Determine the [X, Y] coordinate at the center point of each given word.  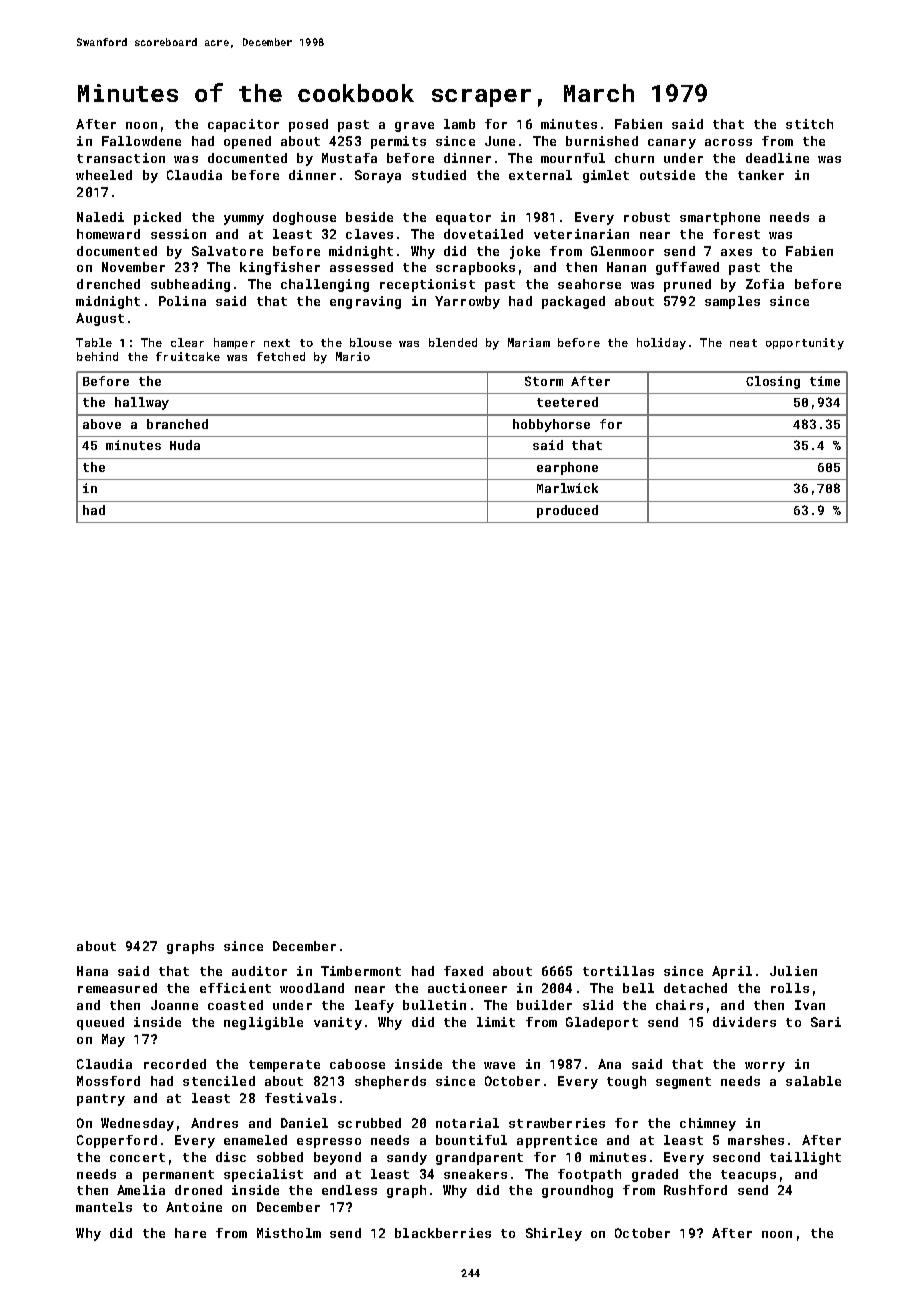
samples [732, 302]
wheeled [104, 175]
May [113, 1040]
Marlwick [567, 488]
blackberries [443, 1233]
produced [567, 511]
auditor [259, 971]
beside [369, 217]
